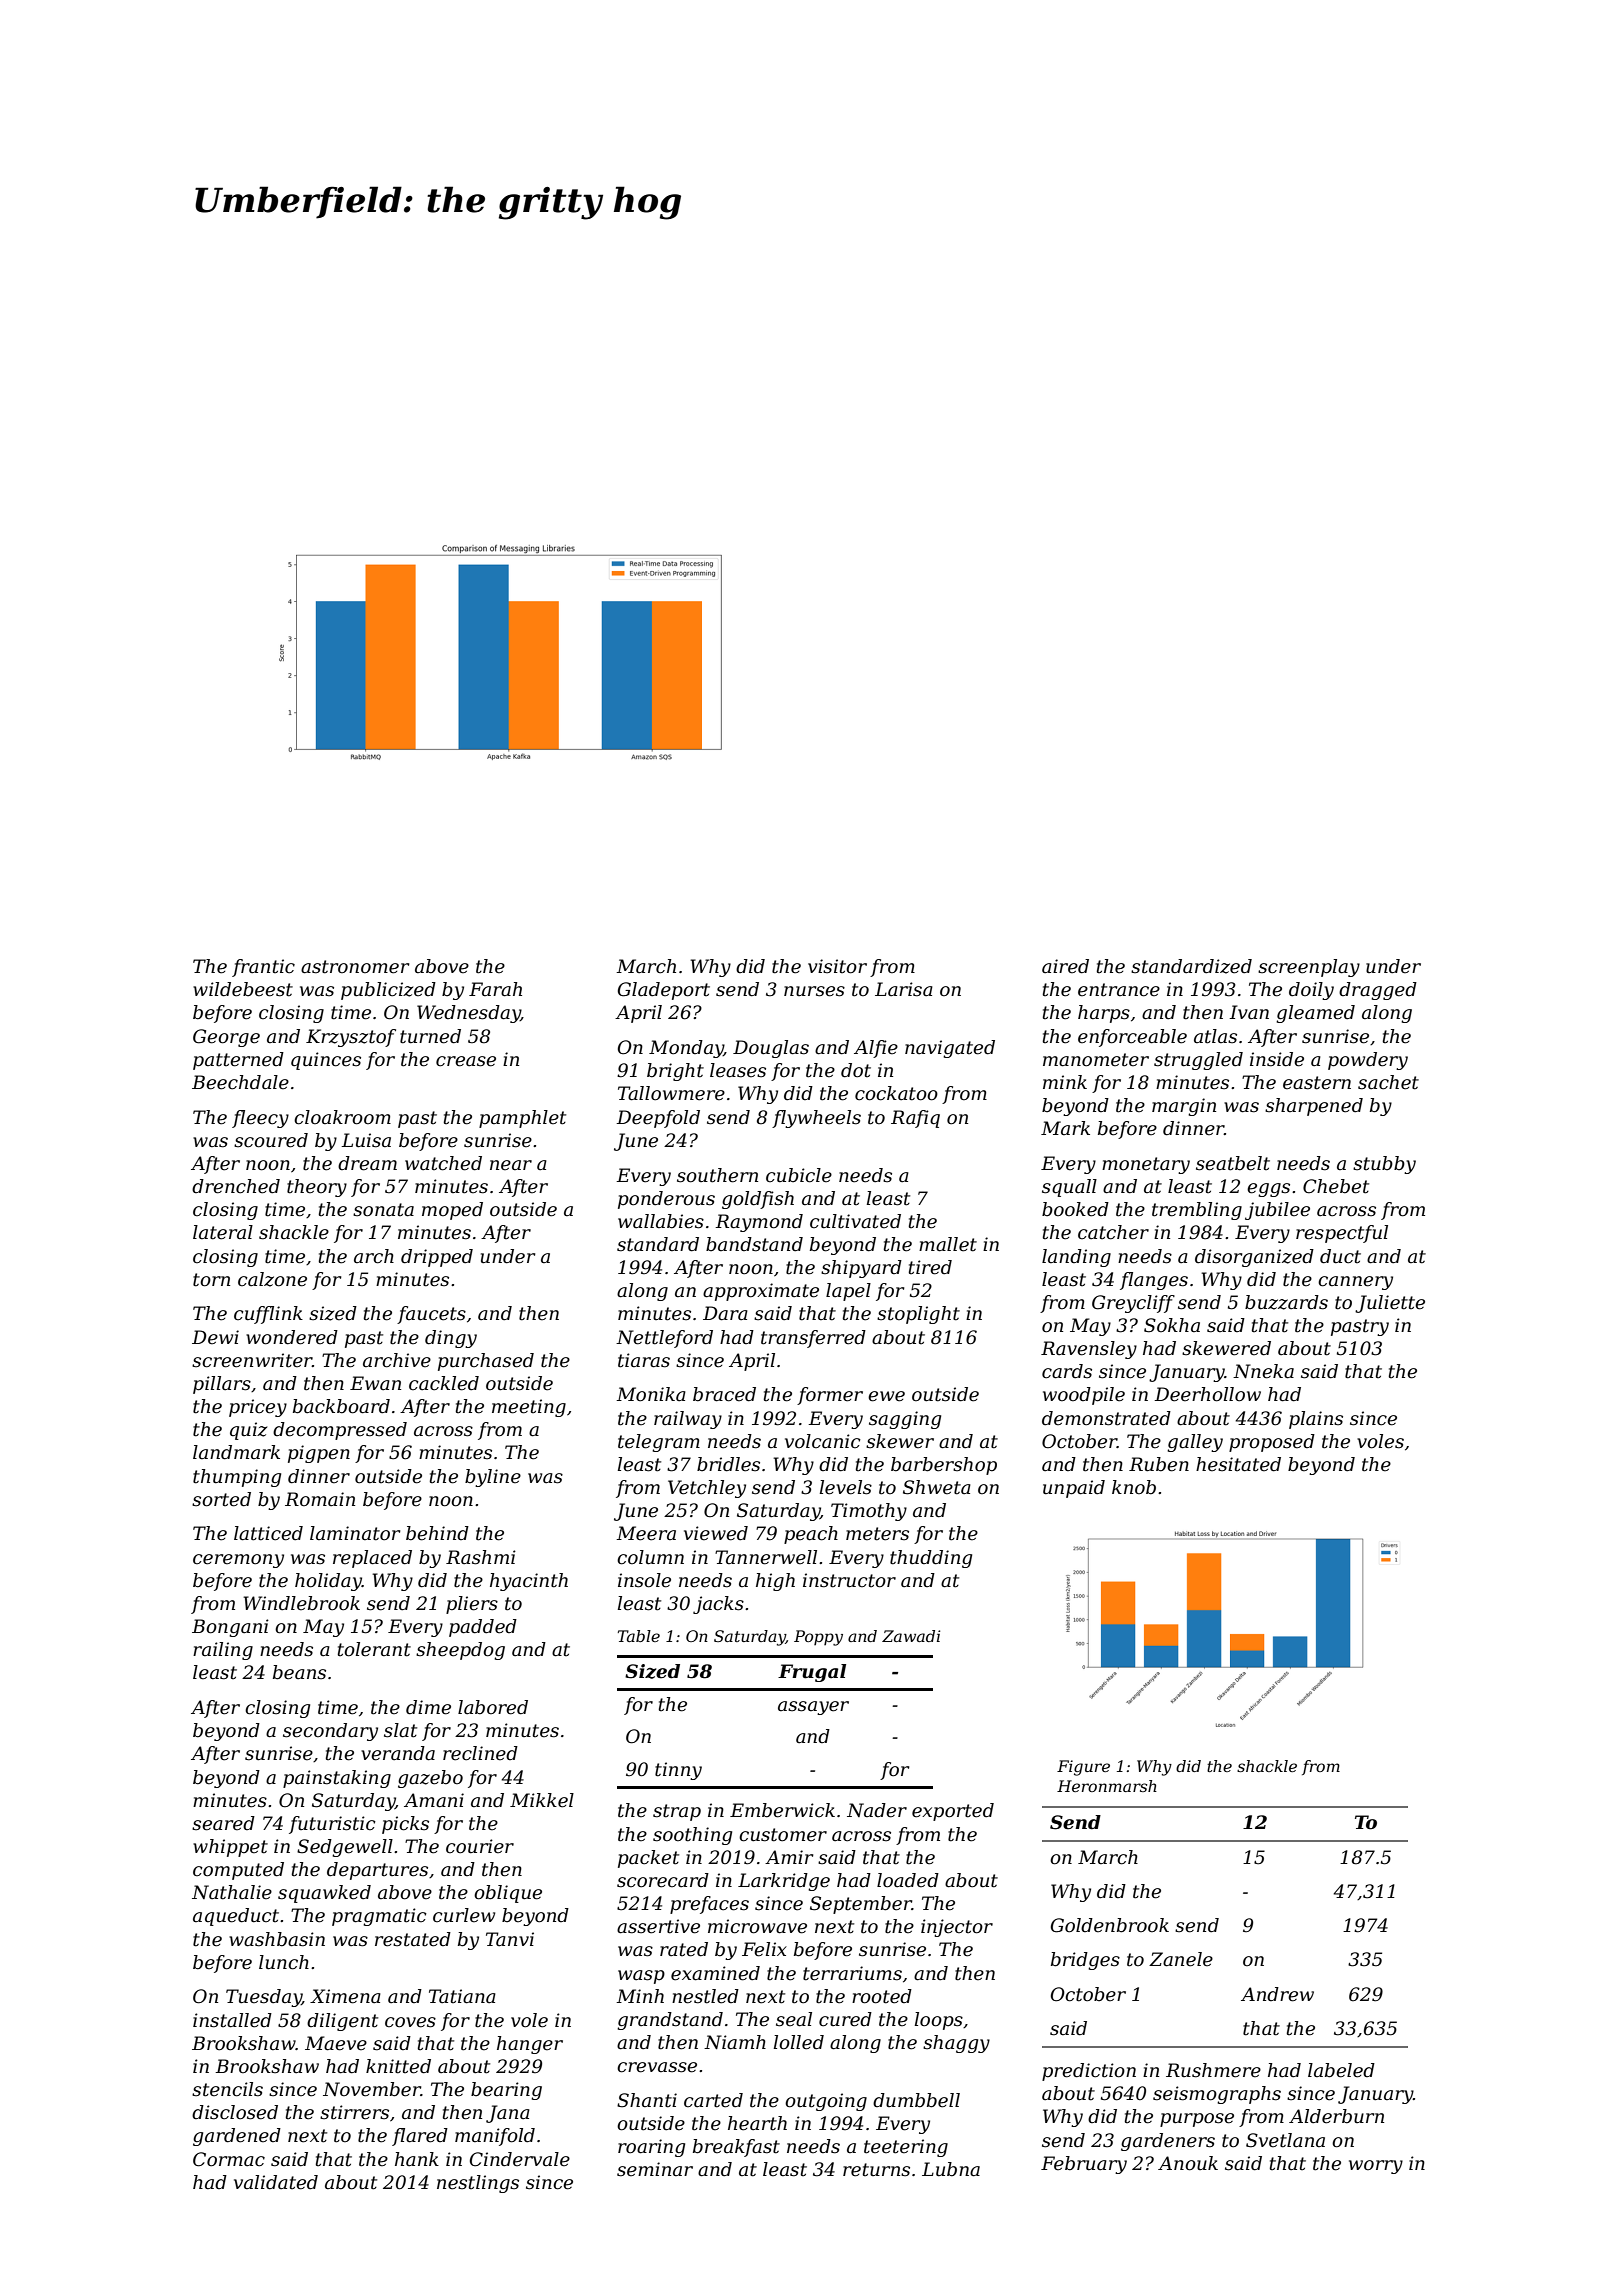  Describe the element at coordinates (480, 1846) in the screenshot. I see `courier` at that location.
